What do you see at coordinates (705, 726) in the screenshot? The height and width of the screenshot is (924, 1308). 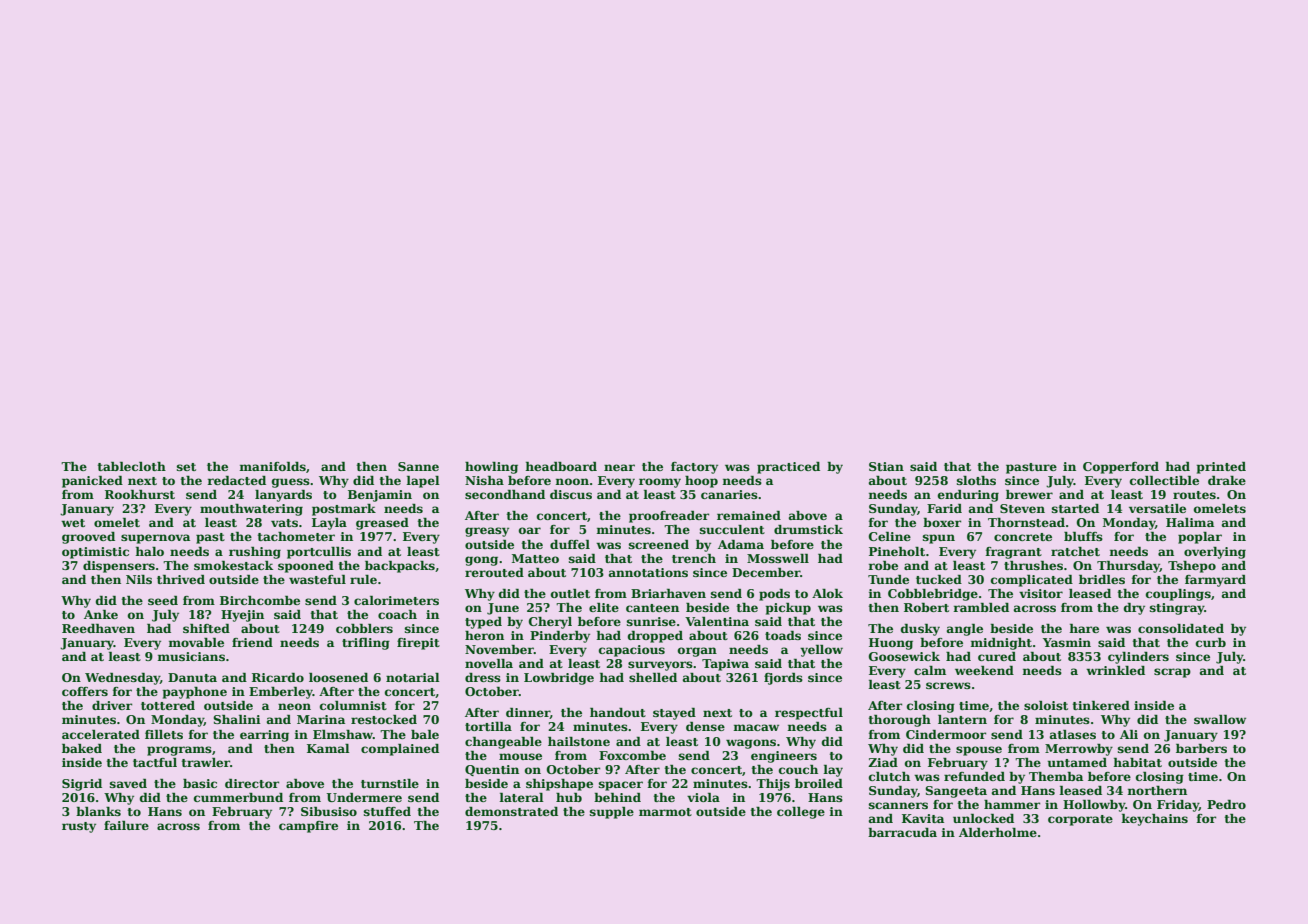 I see `dense` at bounding box center [705, 726].
